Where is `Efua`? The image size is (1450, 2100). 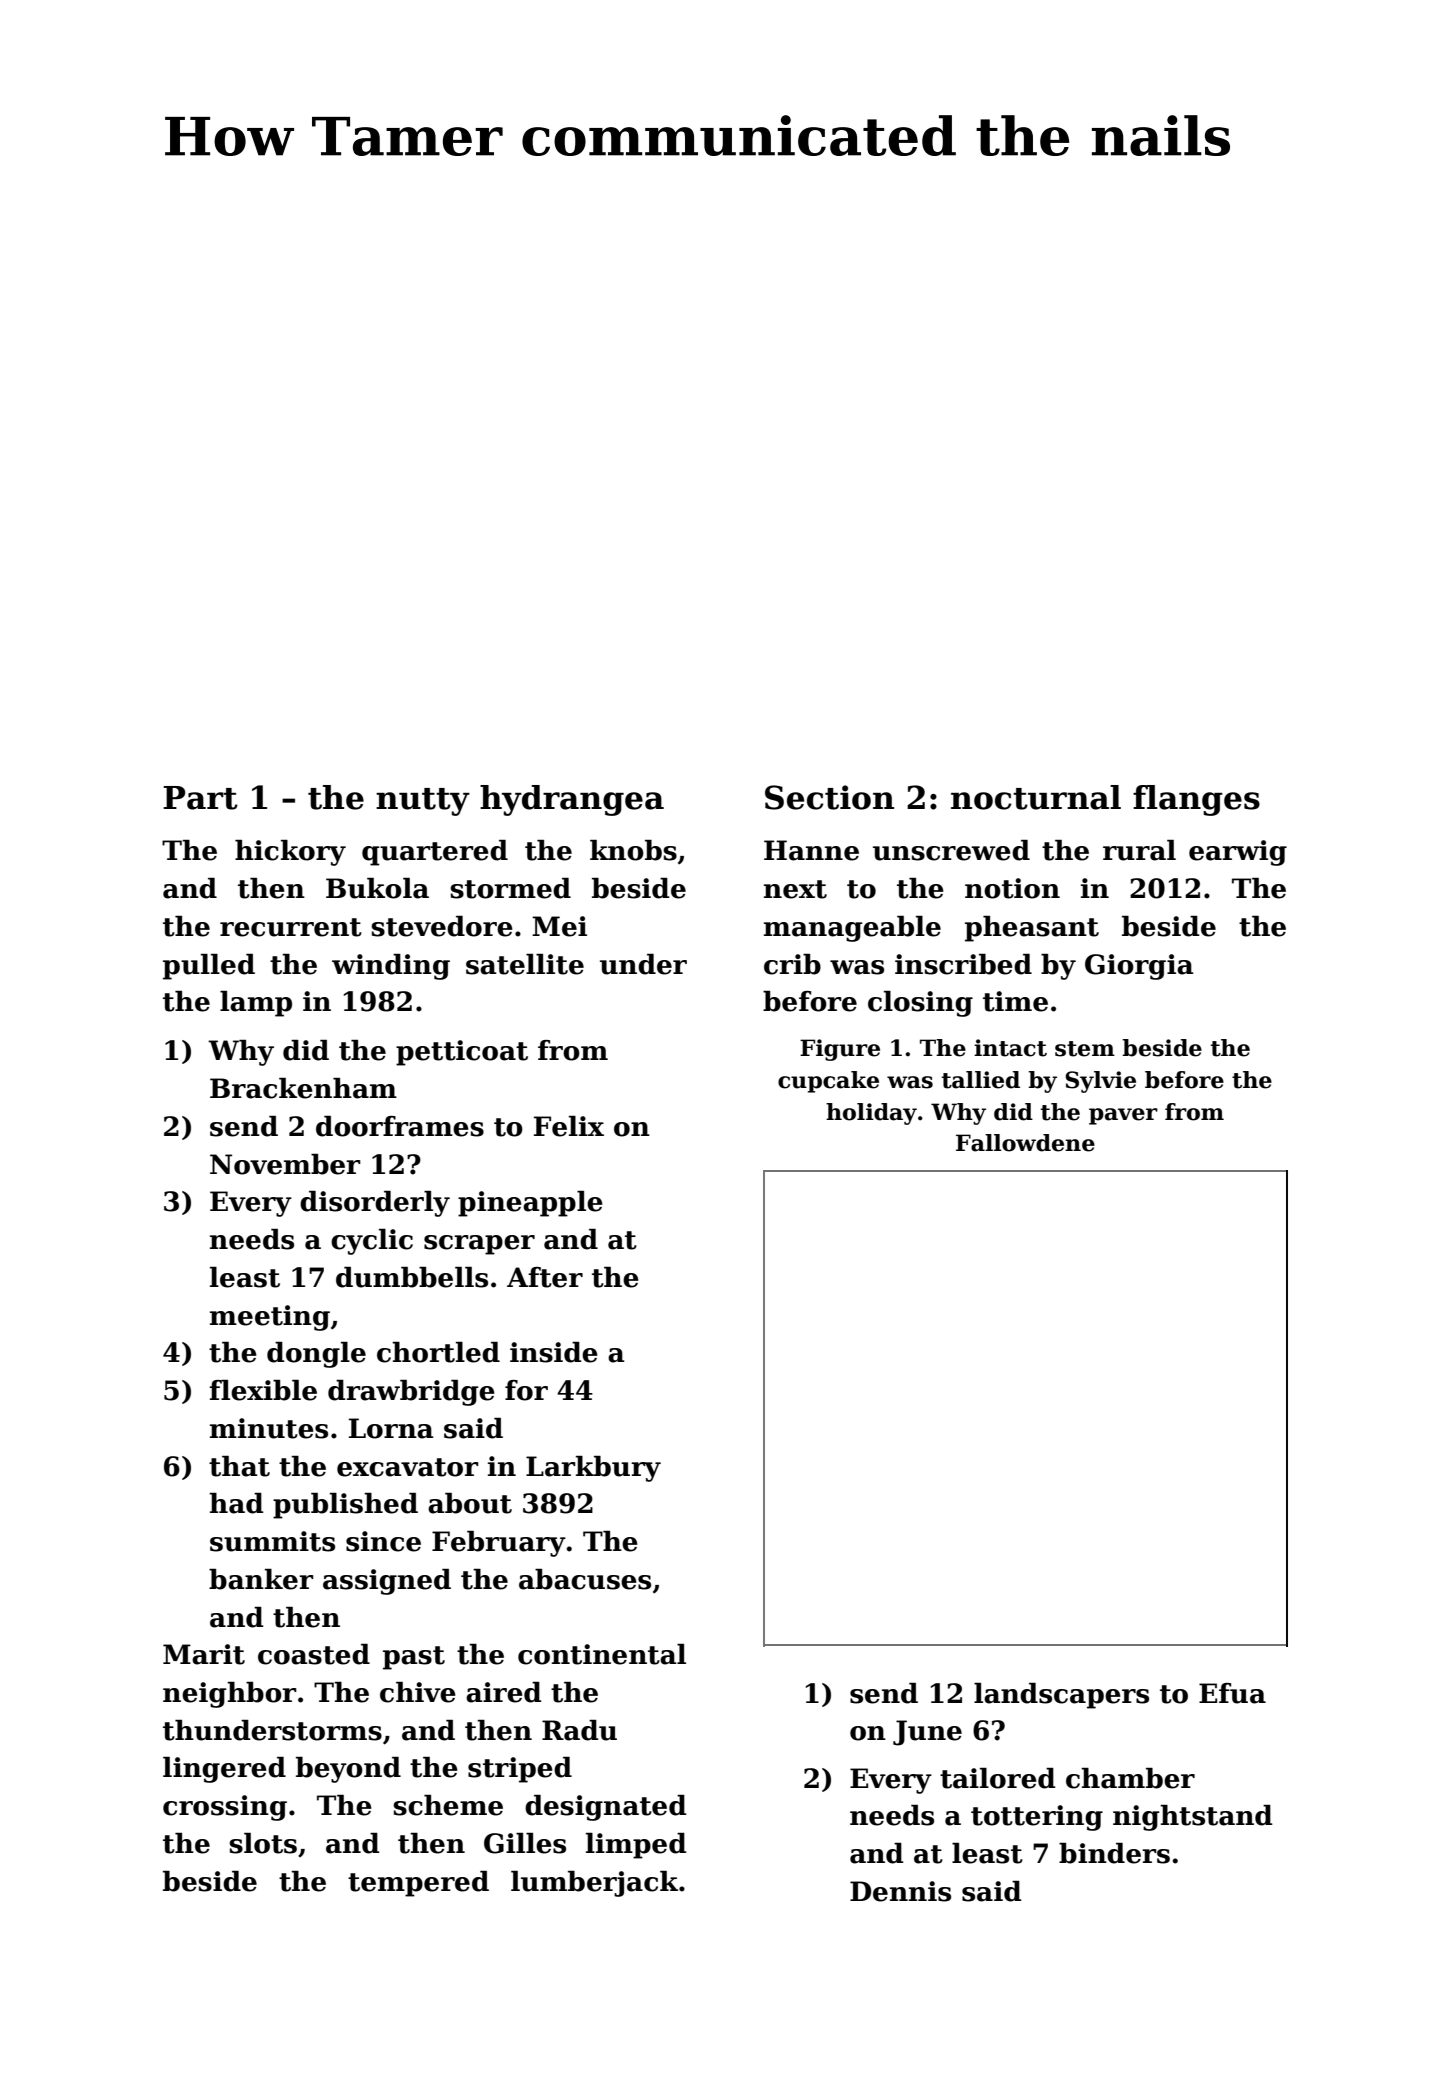 Efua is located at coordinates (1232, 1693).
